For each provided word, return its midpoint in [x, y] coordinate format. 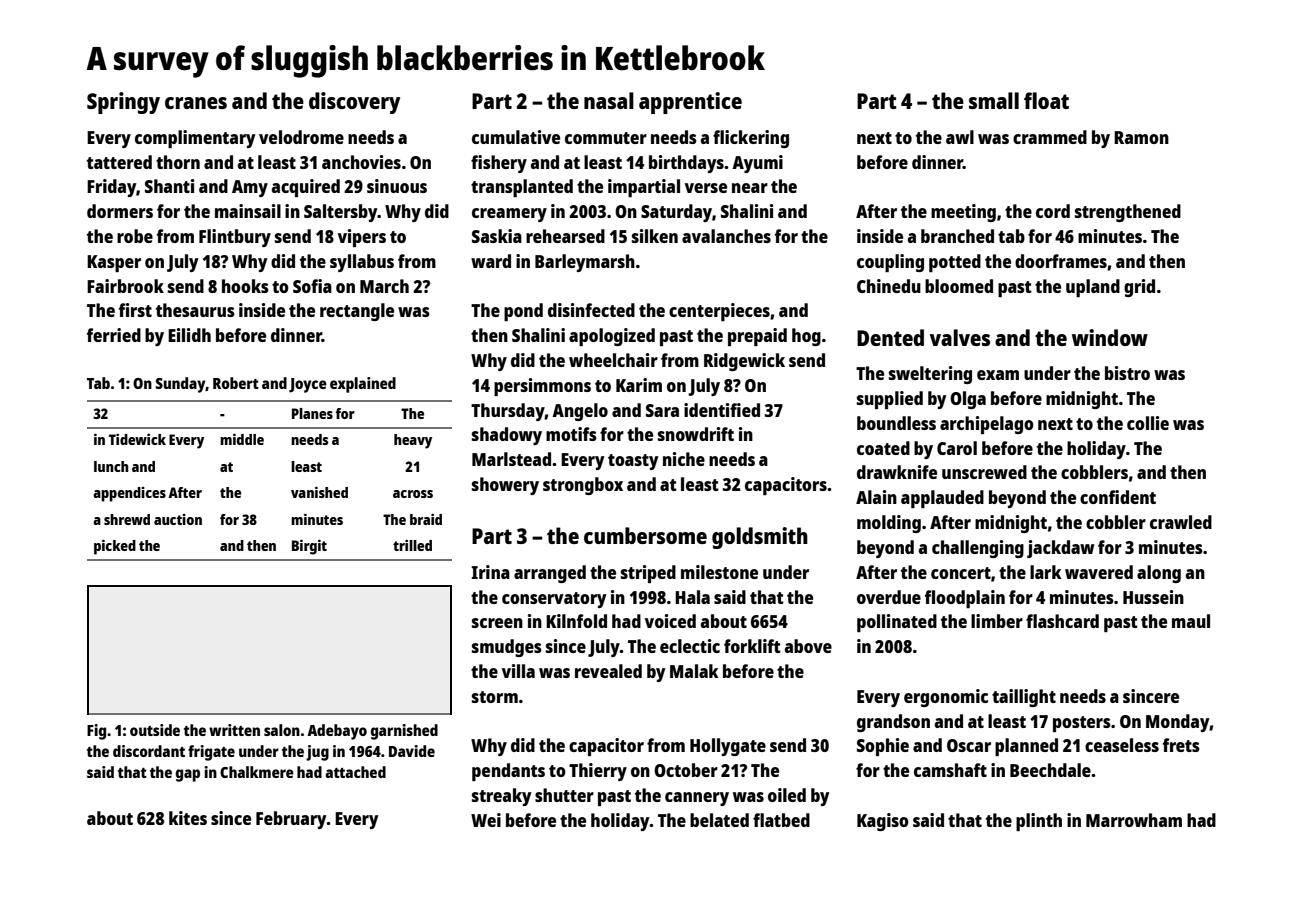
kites [188, 818]
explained [363, 385]
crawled [1181, 522]
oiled [787, 795]
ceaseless [1122, 745]
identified [722, 410]
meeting [963, 213]
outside [155, 730]
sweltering [930, 375]
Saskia [497, 236]
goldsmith [760, 538]
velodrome [301, 137]
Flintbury [235, 238]
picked [115, 547]
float [1046, 100]
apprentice [690, 103]
